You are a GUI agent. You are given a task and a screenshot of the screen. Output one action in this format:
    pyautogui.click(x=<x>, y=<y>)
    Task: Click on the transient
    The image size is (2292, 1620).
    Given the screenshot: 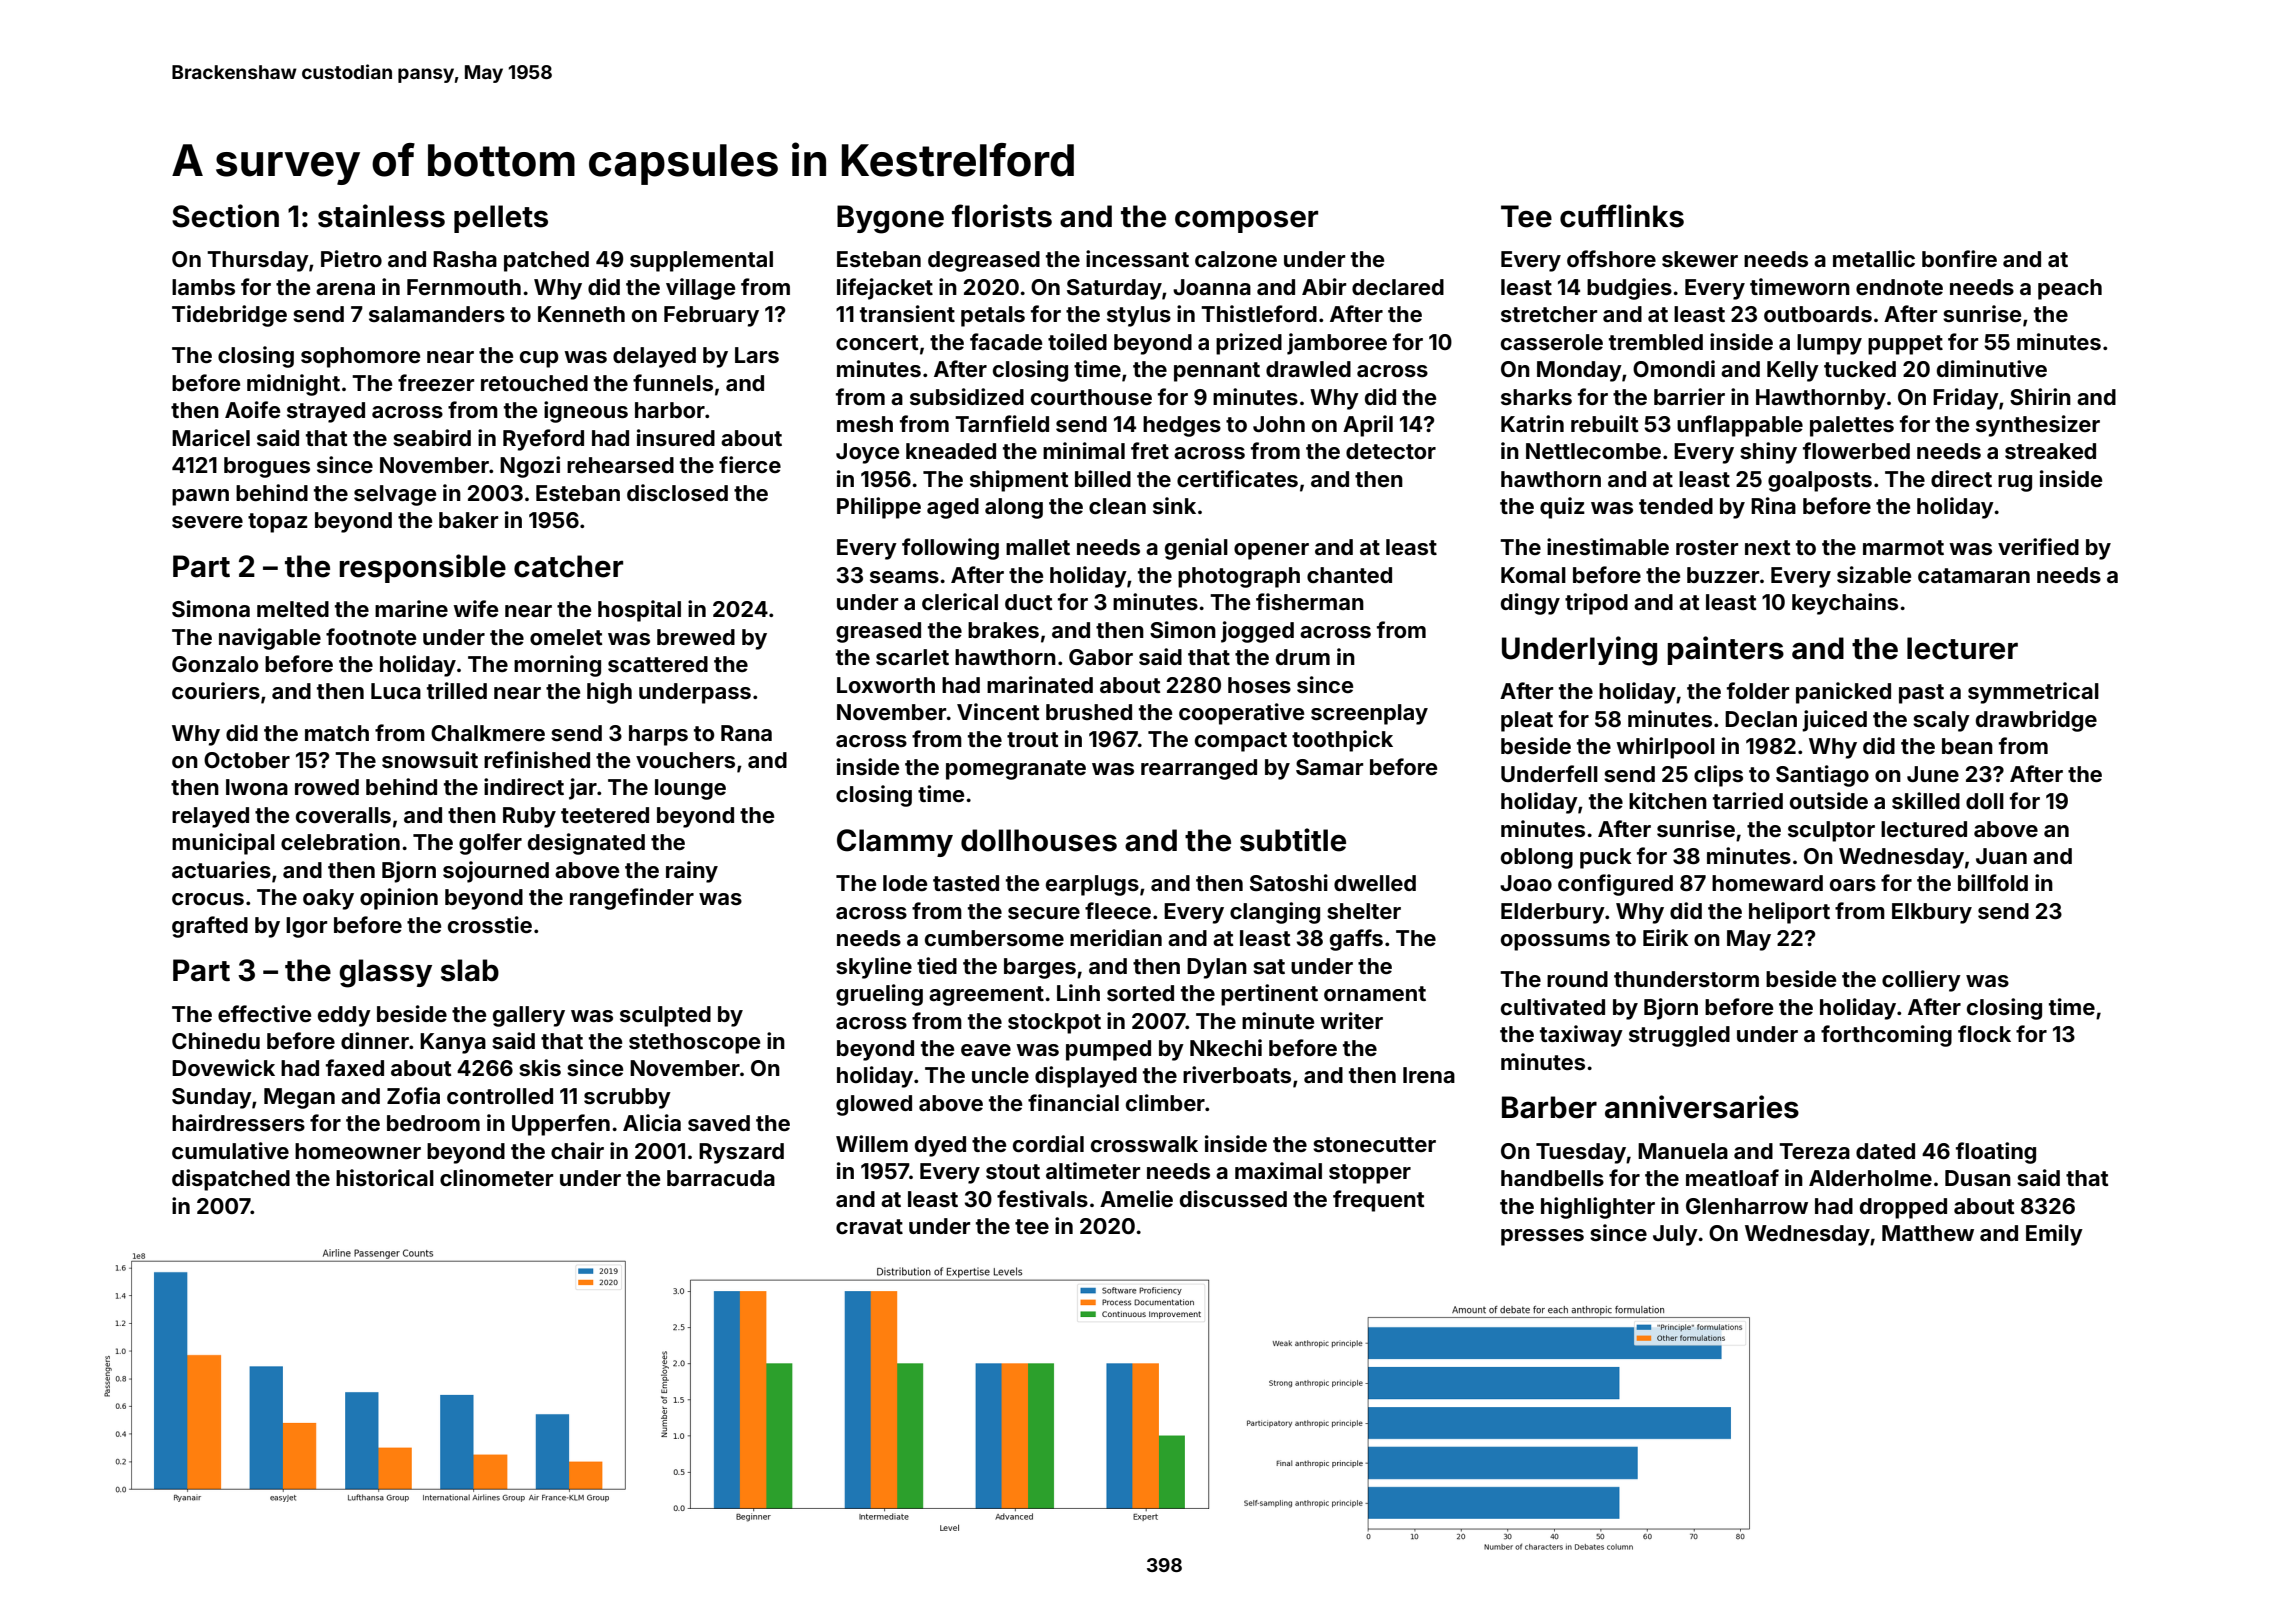 What is the action you would take?
    pyautogui.click(x=907, y=313)
